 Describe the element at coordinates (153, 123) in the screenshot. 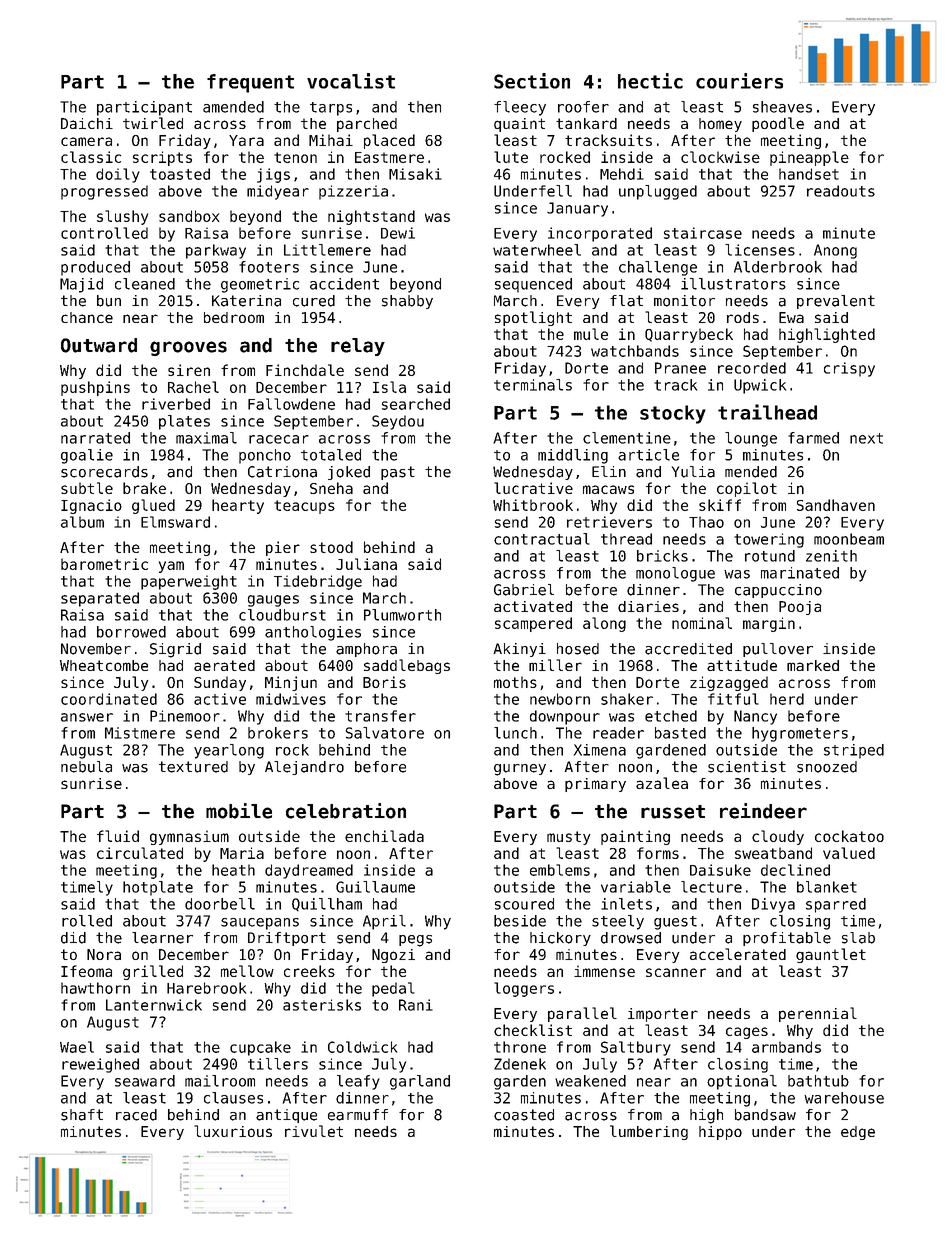

I see `twirled` at that location.
